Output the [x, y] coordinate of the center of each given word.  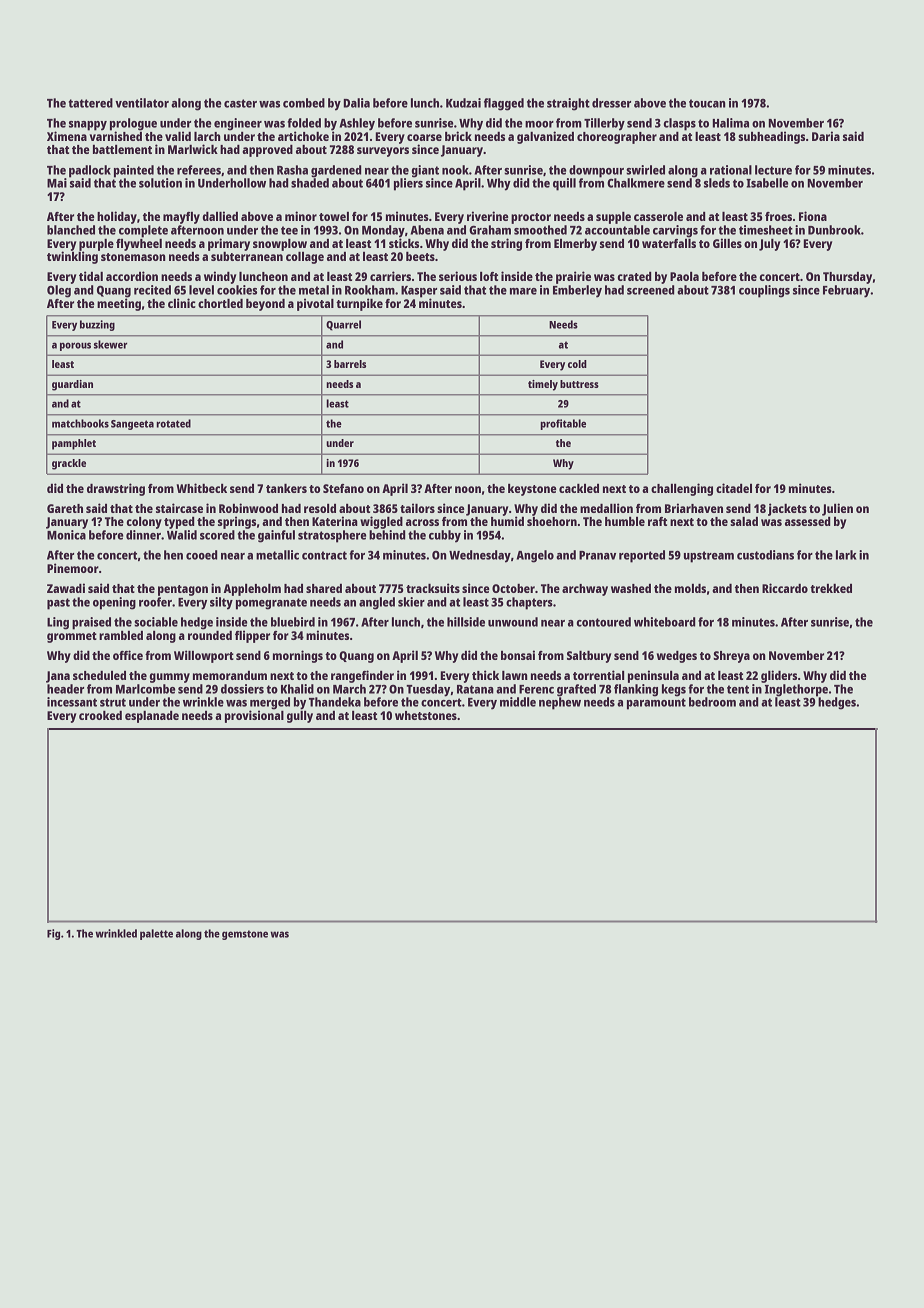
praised [91, 623]
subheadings [771, 137]
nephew [560, 703]
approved [267, 151]
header [65, 689]
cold [577, 364]
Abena [427, 230]
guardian [72, 385]
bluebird [293, 622]
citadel [734, 488]
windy [220, 277]
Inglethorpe [796, 690]
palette [156, 934]
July [769, 245]
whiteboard [665, 622]
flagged [504, 104]
